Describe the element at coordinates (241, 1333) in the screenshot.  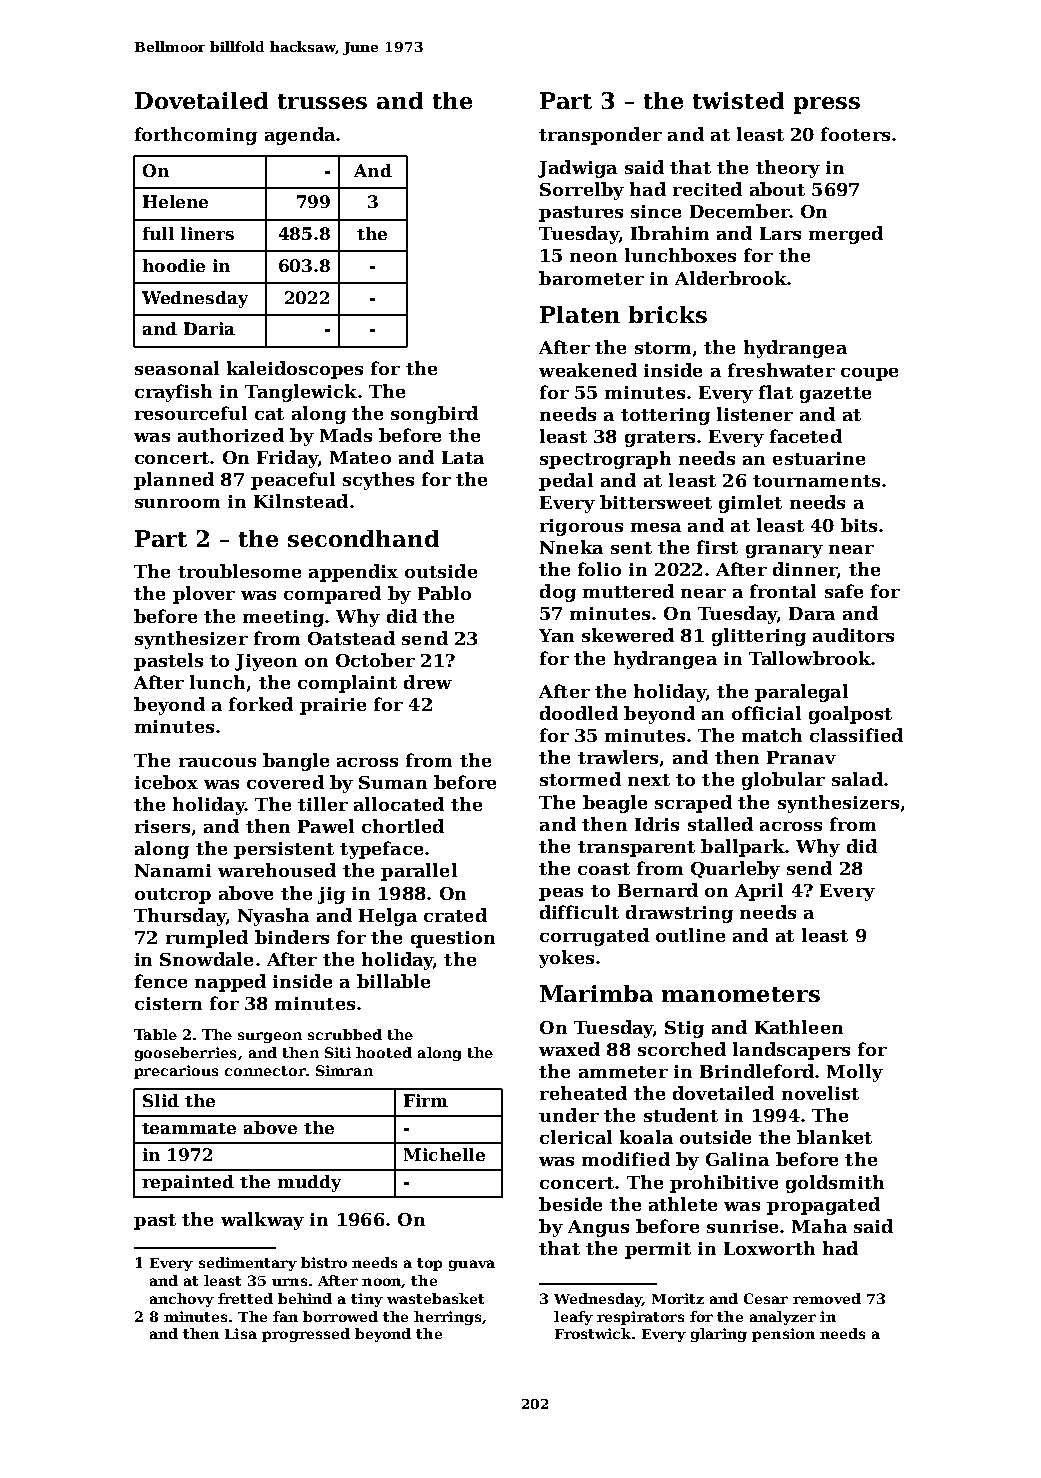
I see `Lisa` at that location.
